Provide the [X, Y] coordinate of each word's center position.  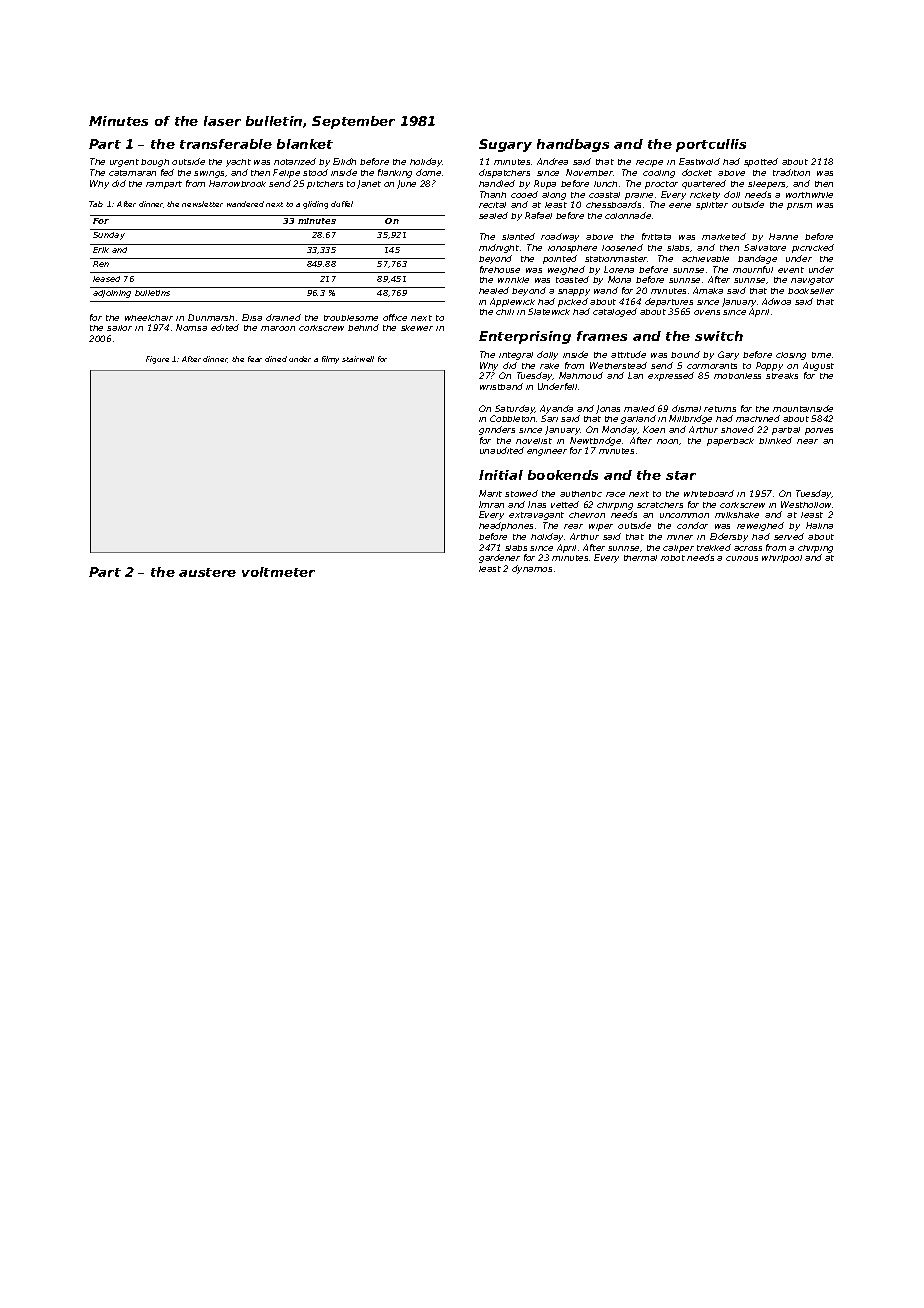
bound [685, 354]
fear [255, 359]
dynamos [532, 569]
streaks [782, 376]
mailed [639, 408]
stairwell [358, 359]
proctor [661, 185]
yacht [238, 163]
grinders [497, 430]
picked [573, 302]
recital [492, 205]
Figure [157, 360]
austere [207, 572]
